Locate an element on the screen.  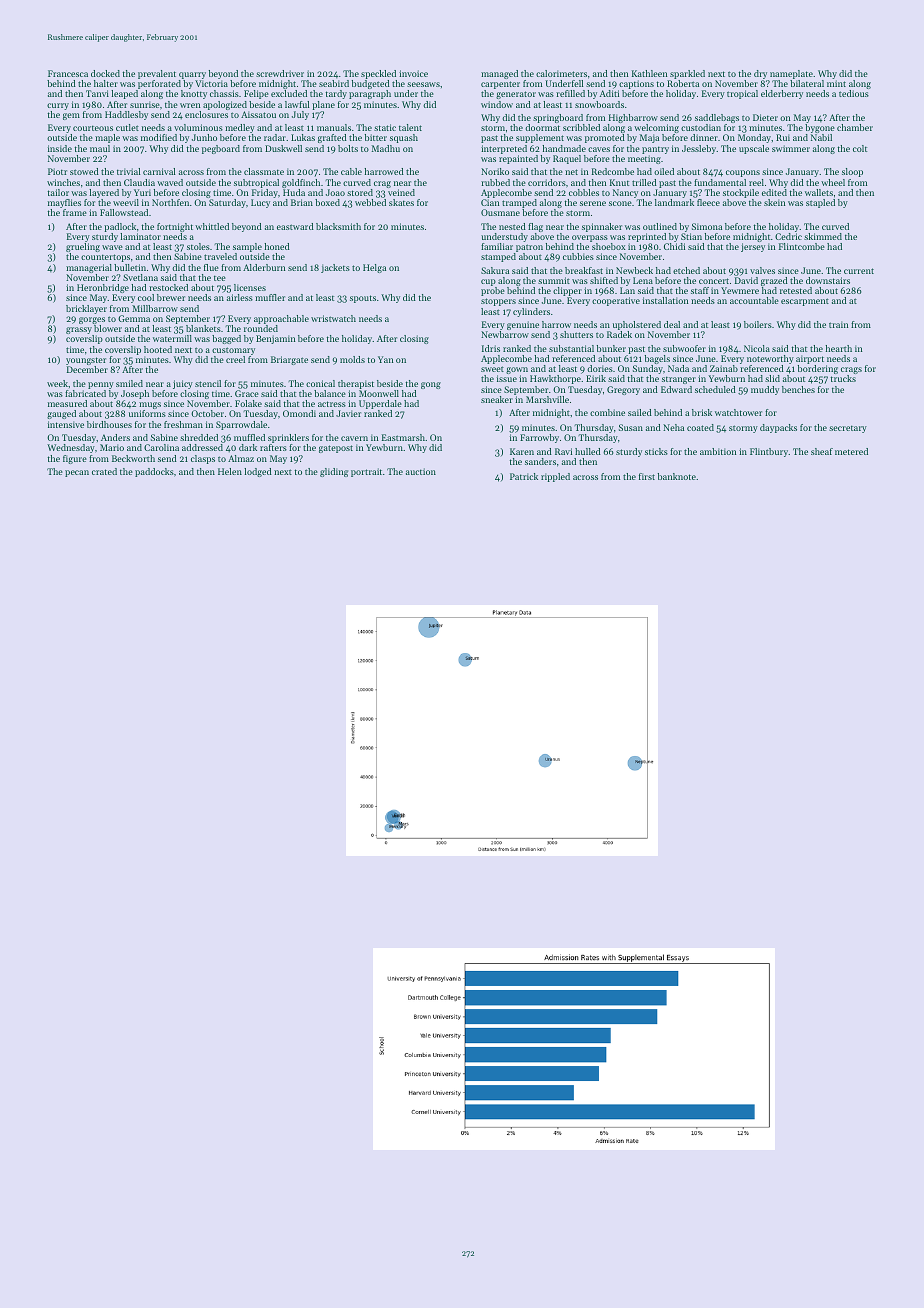
cable is located at coordinates (351, 171).
